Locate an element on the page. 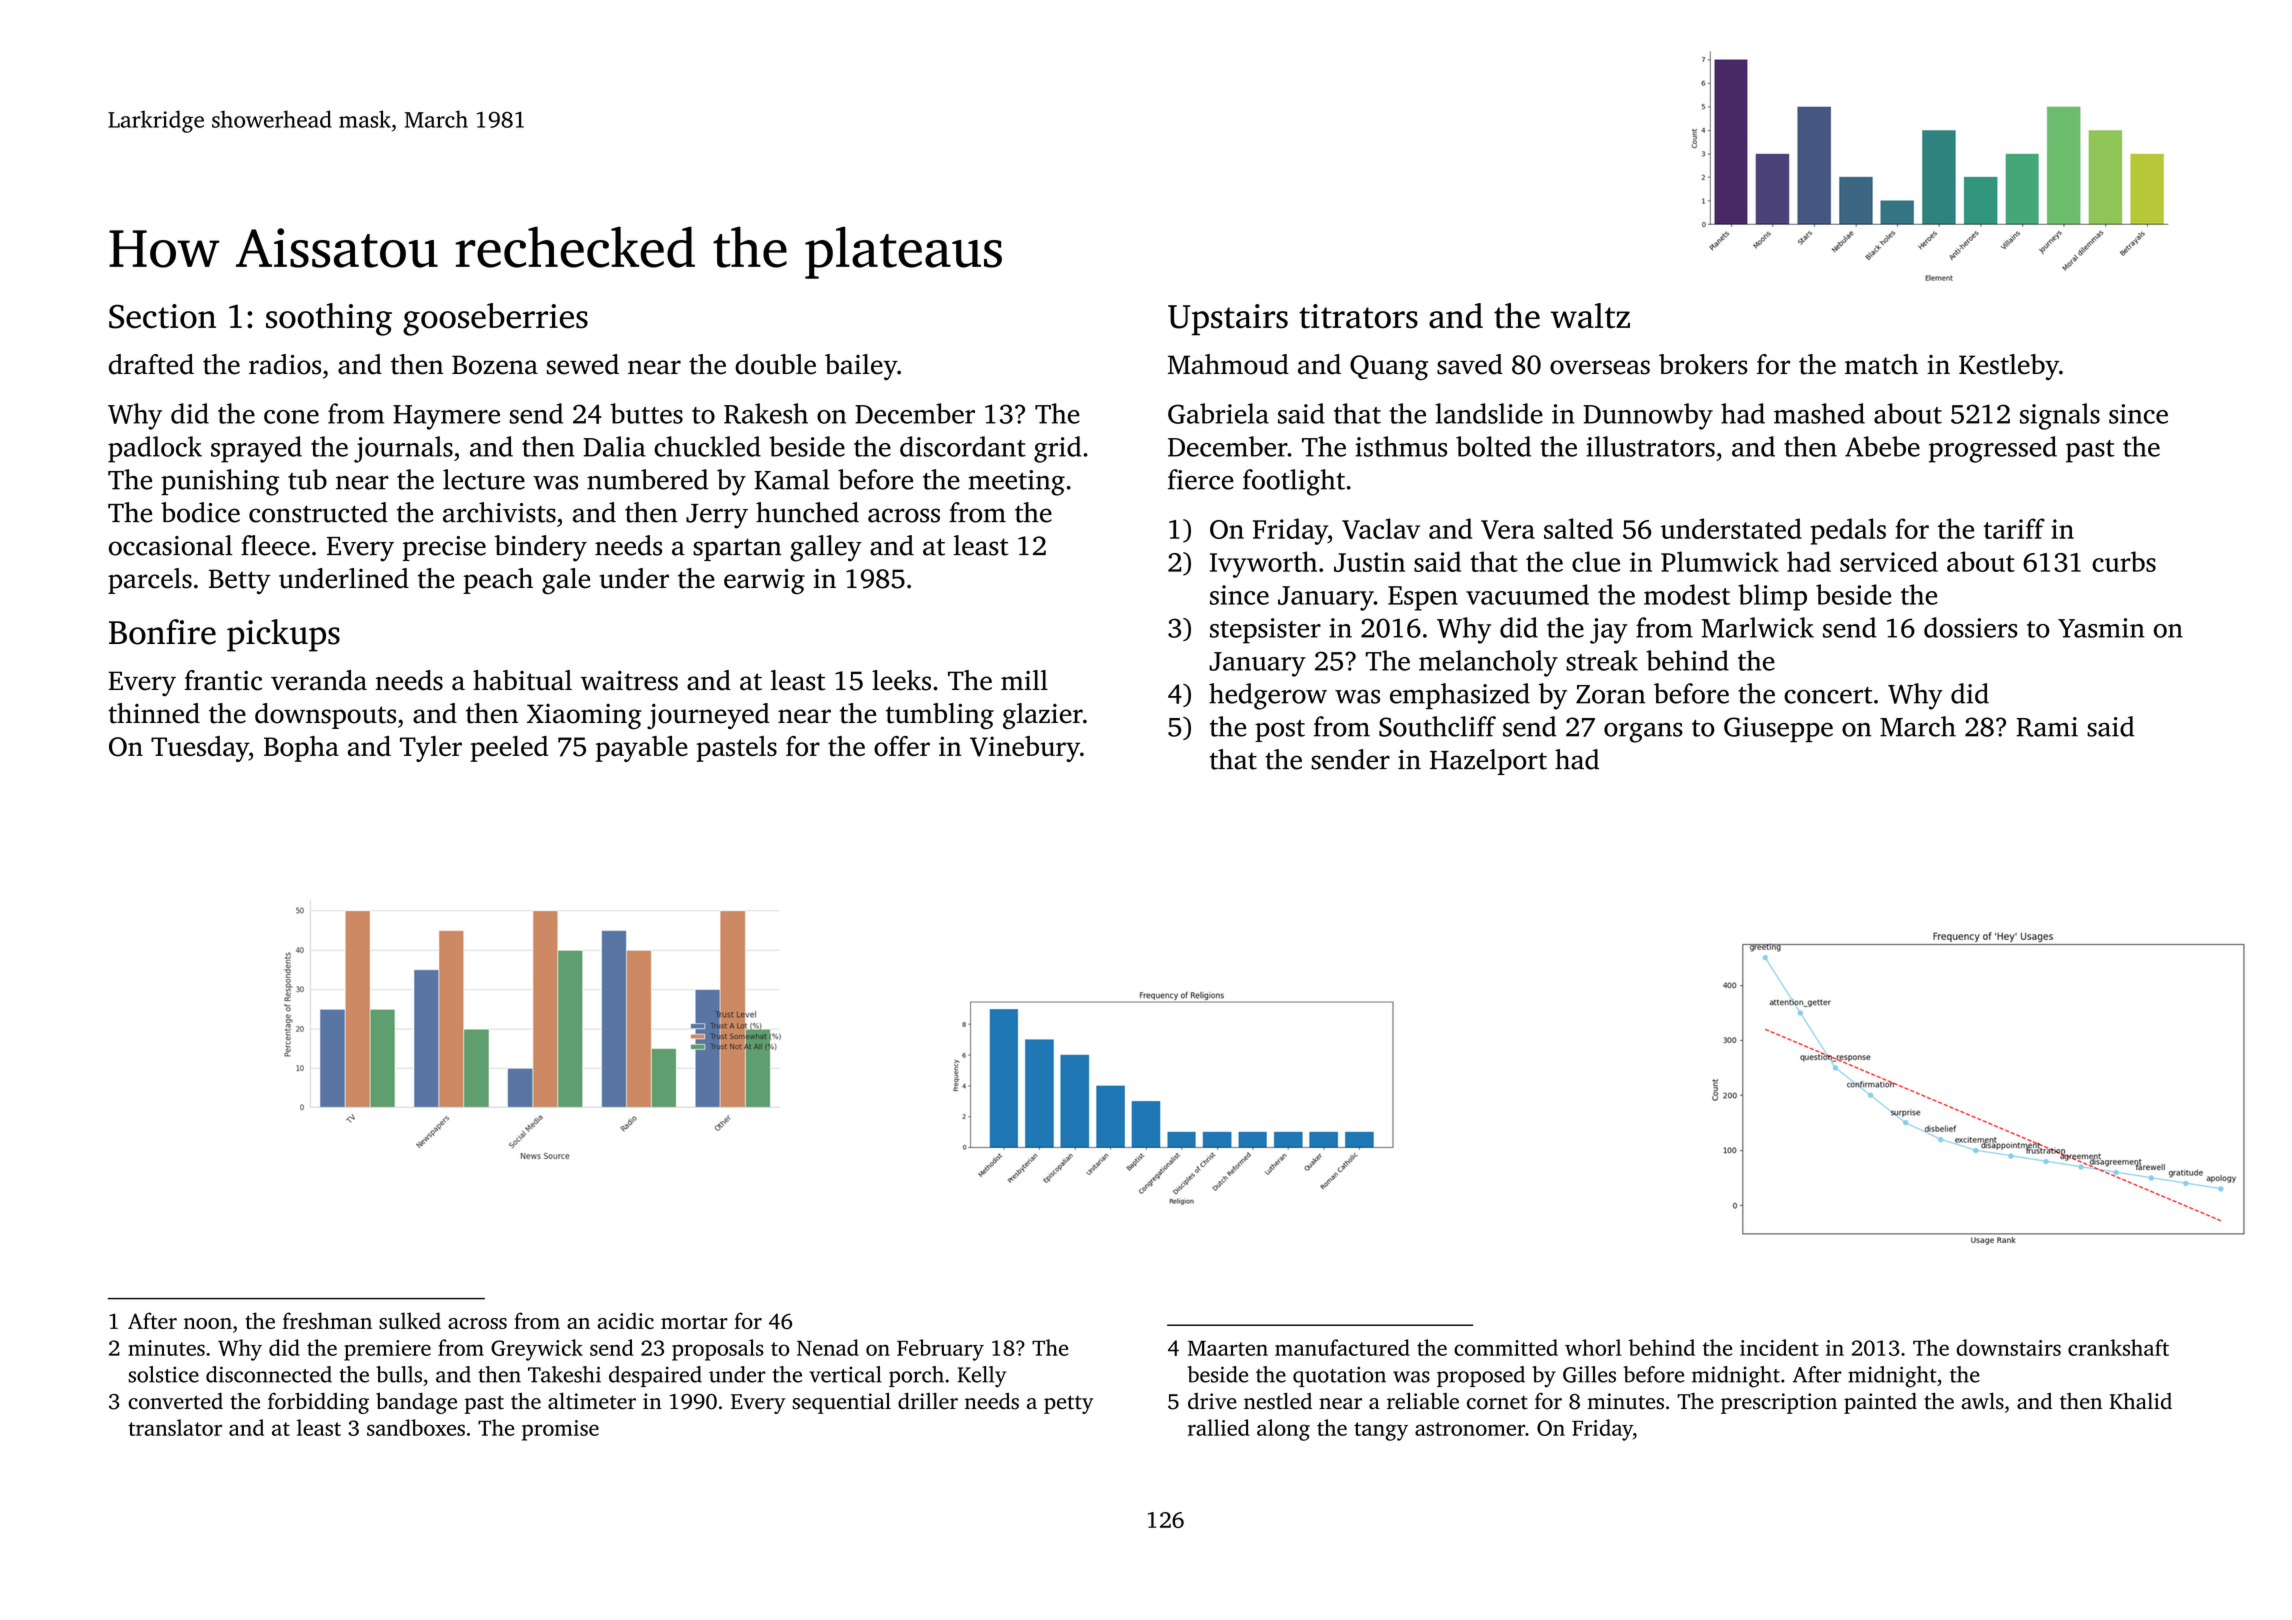  Rami is located at coordinates (2047, 727).
